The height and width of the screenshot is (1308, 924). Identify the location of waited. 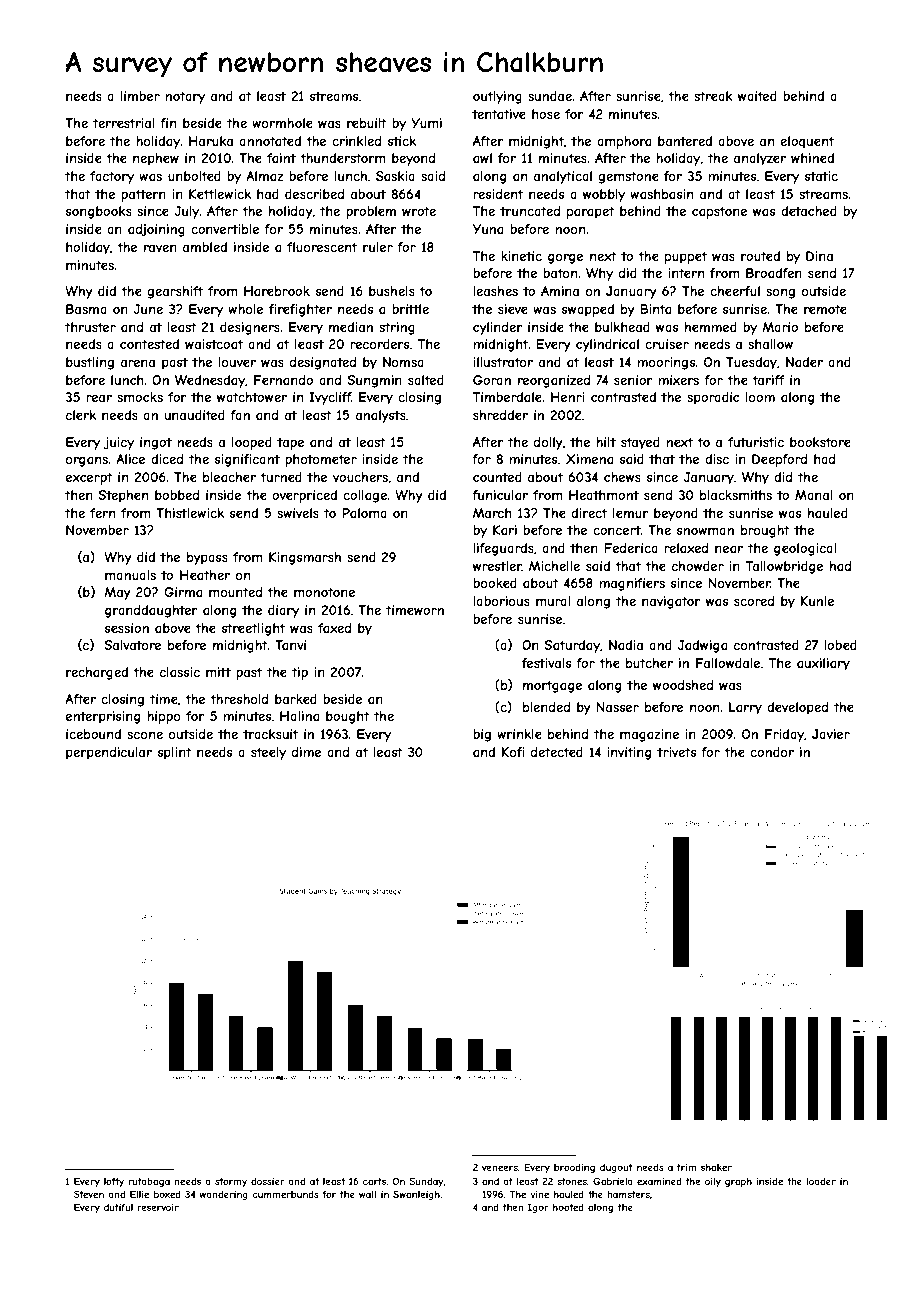
(757, 96).
